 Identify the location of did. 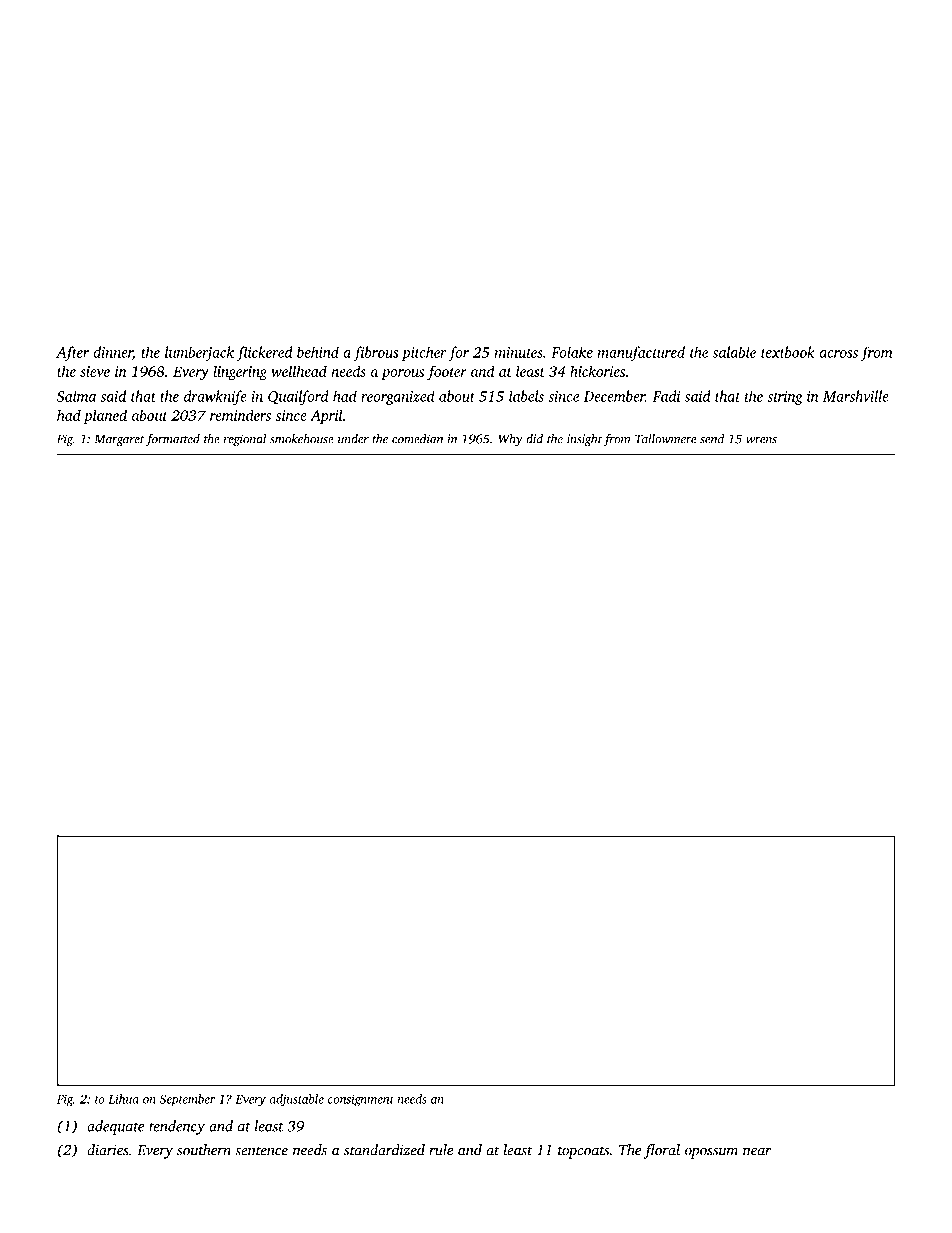
(534, 439).
